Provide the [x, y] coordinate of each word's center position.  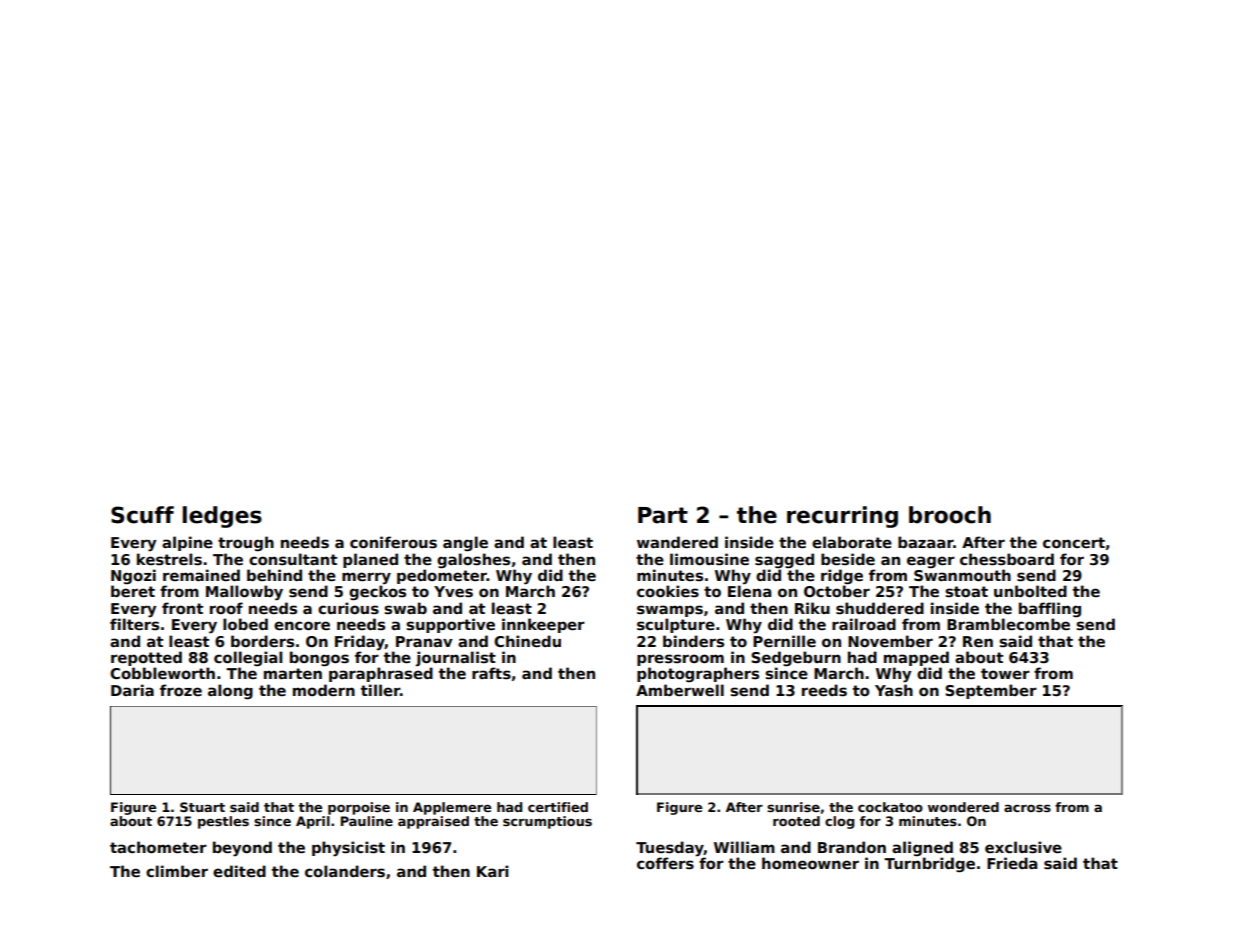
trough [246, 543]
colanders [345, 871]
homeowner [810, 863]
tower [1005, 673]
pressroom [680, 660]
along [230, 691]
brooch [950, 515]
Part [663, 515]
